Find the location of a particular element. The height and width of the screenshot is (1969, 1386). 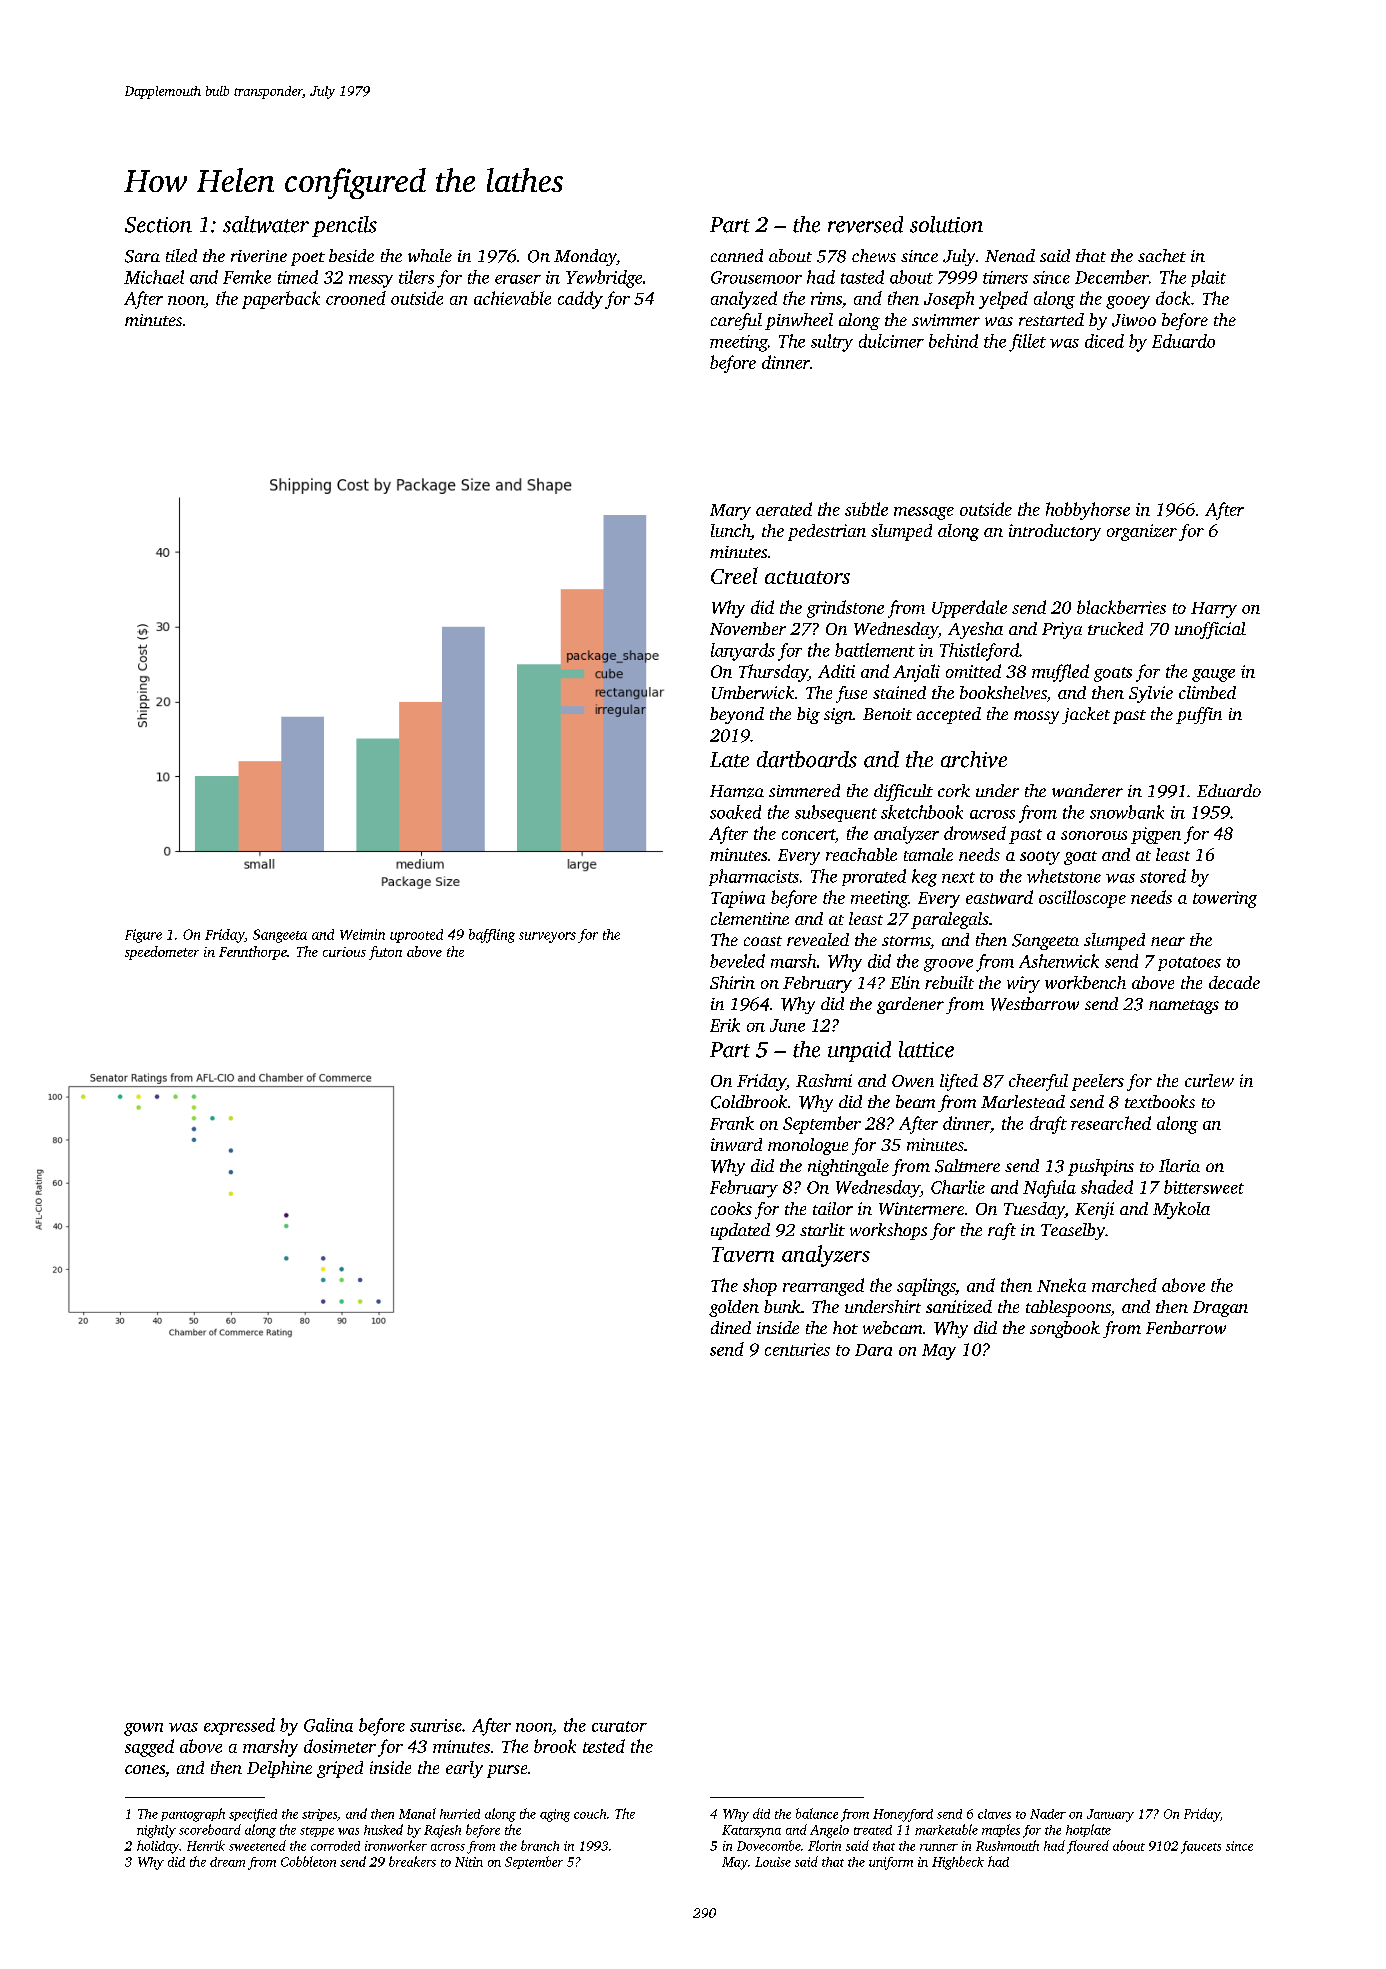

expressed is located at coordinates (239, 1726).
